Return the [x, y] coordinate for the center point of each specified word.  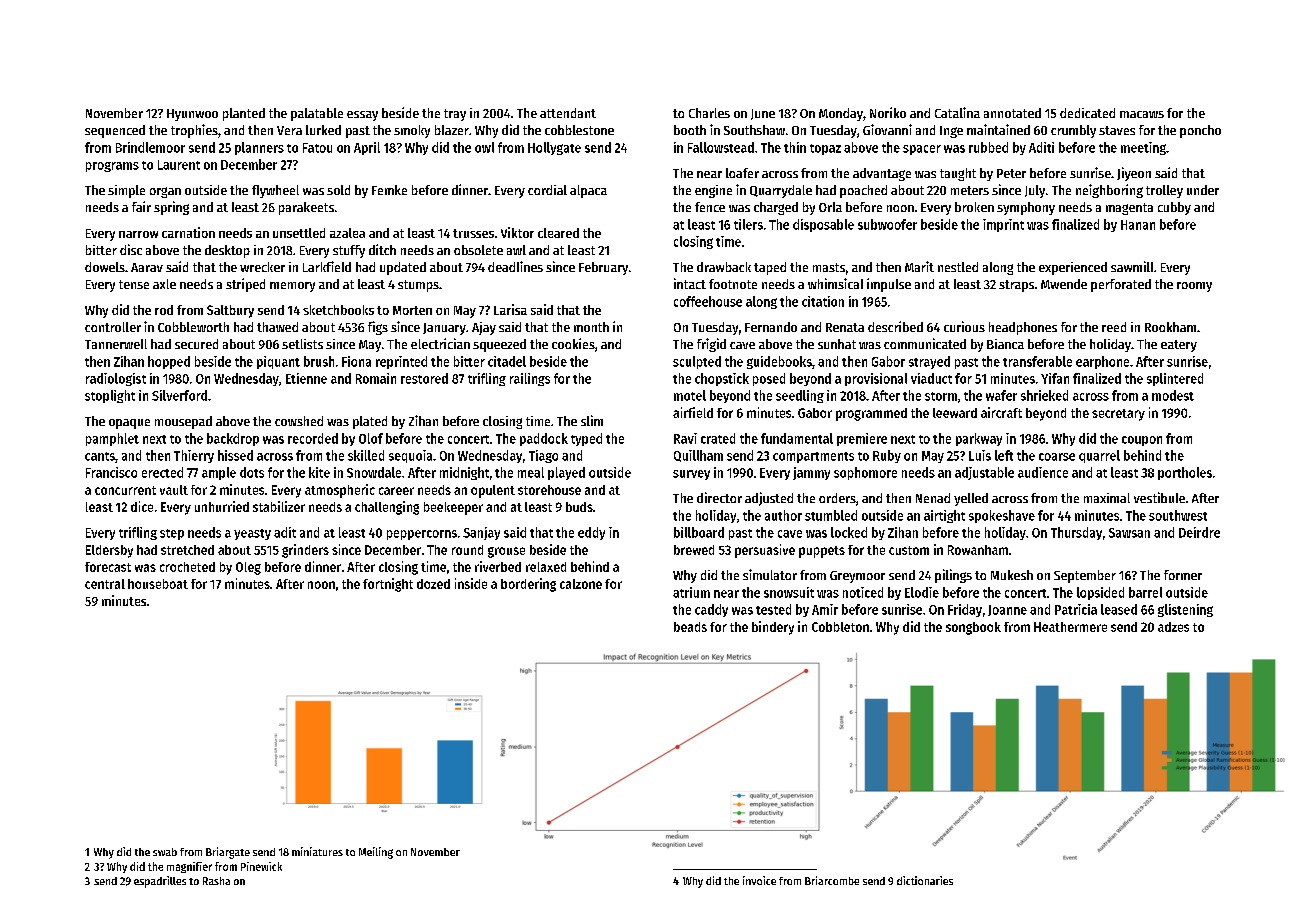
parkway [979, 439]
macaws [1142, 114]
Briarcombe [832, 880]
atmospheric [340, 491]
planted [244, 114]
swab [165, 852]
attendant [568, 113]
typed [586, 439]
